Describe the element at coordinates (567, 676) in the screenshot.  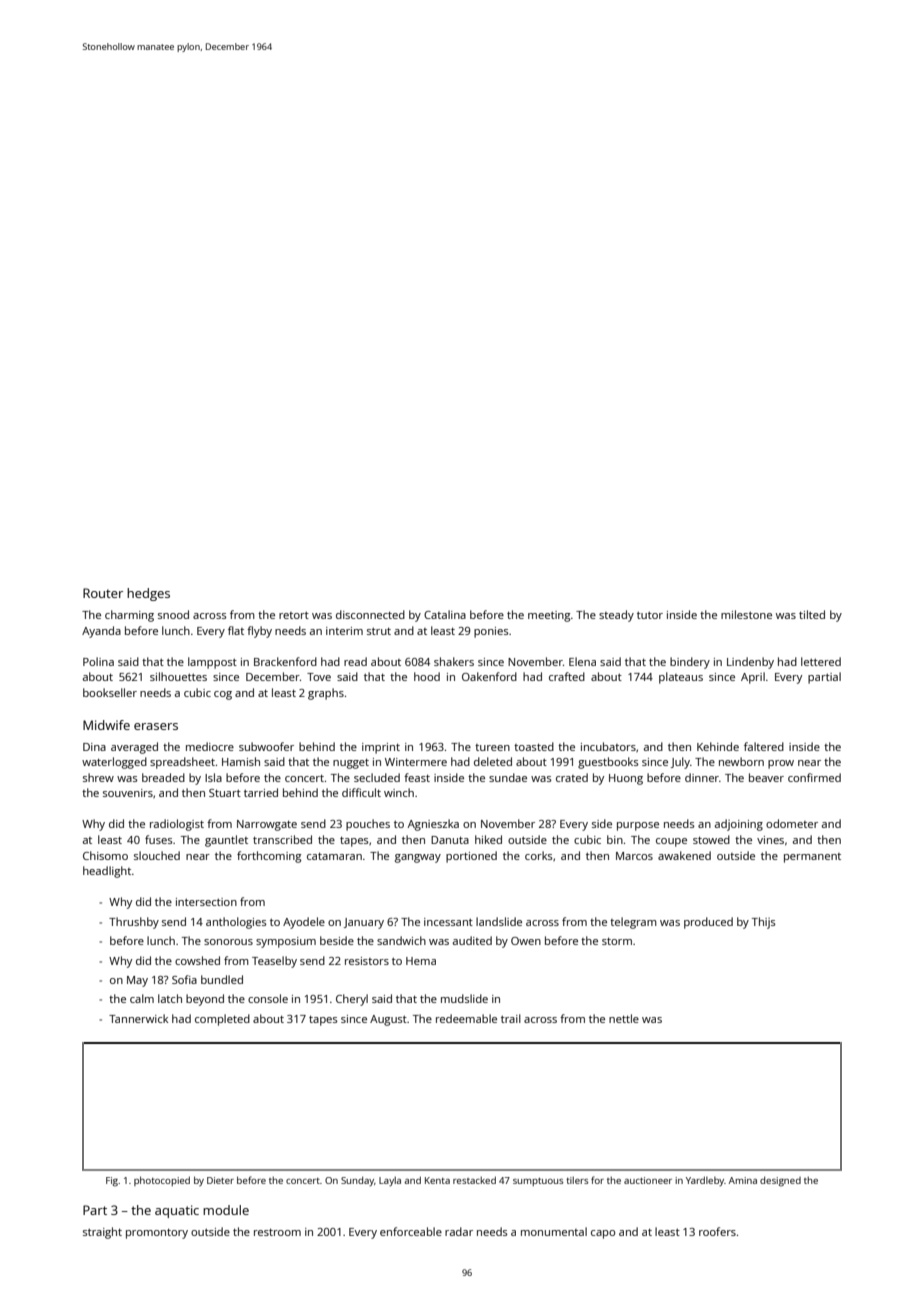
I see `crafted` at that location.
